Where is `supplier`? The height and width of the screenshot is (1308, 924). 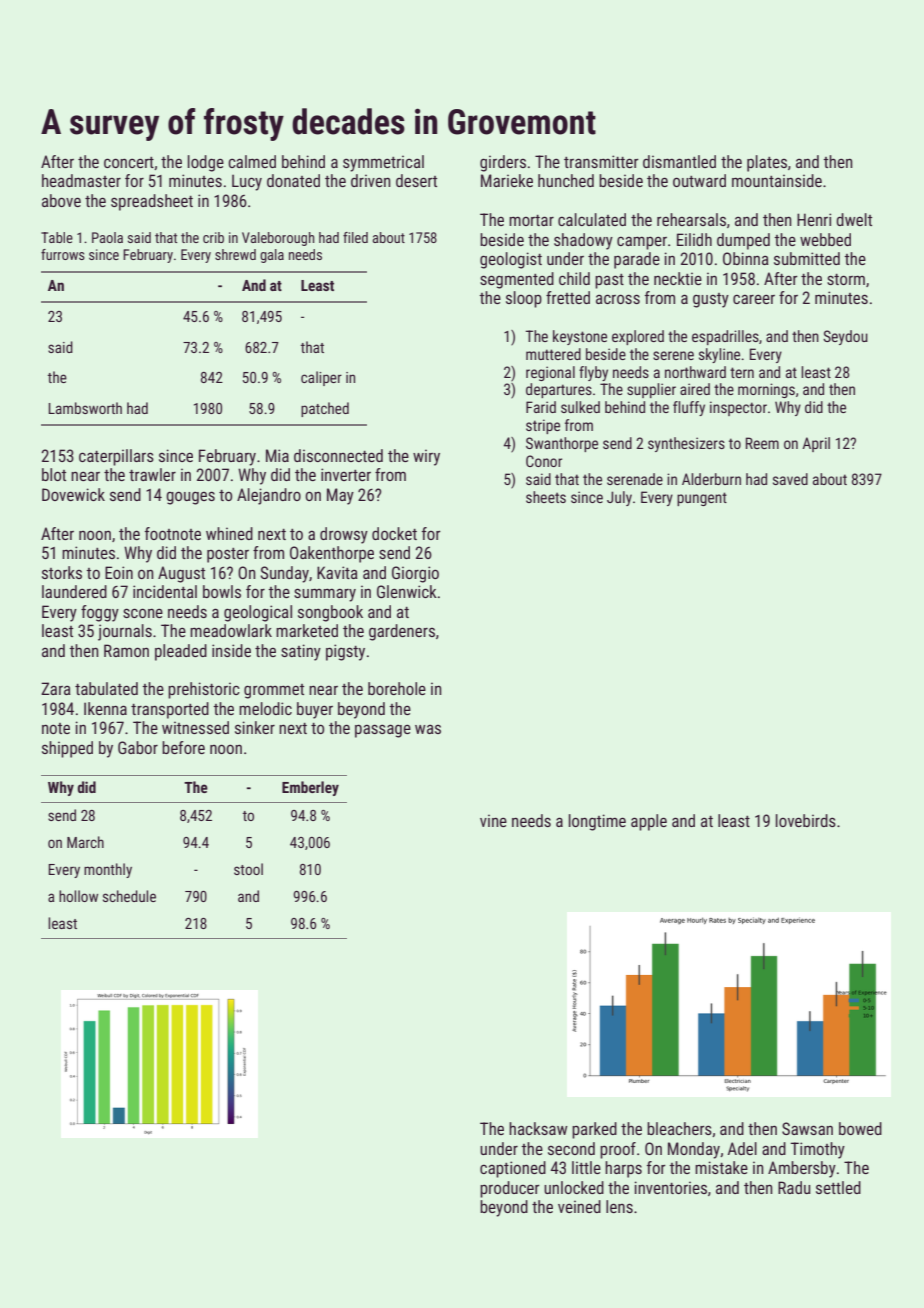
supplier is located at coordinates (651, 390).
